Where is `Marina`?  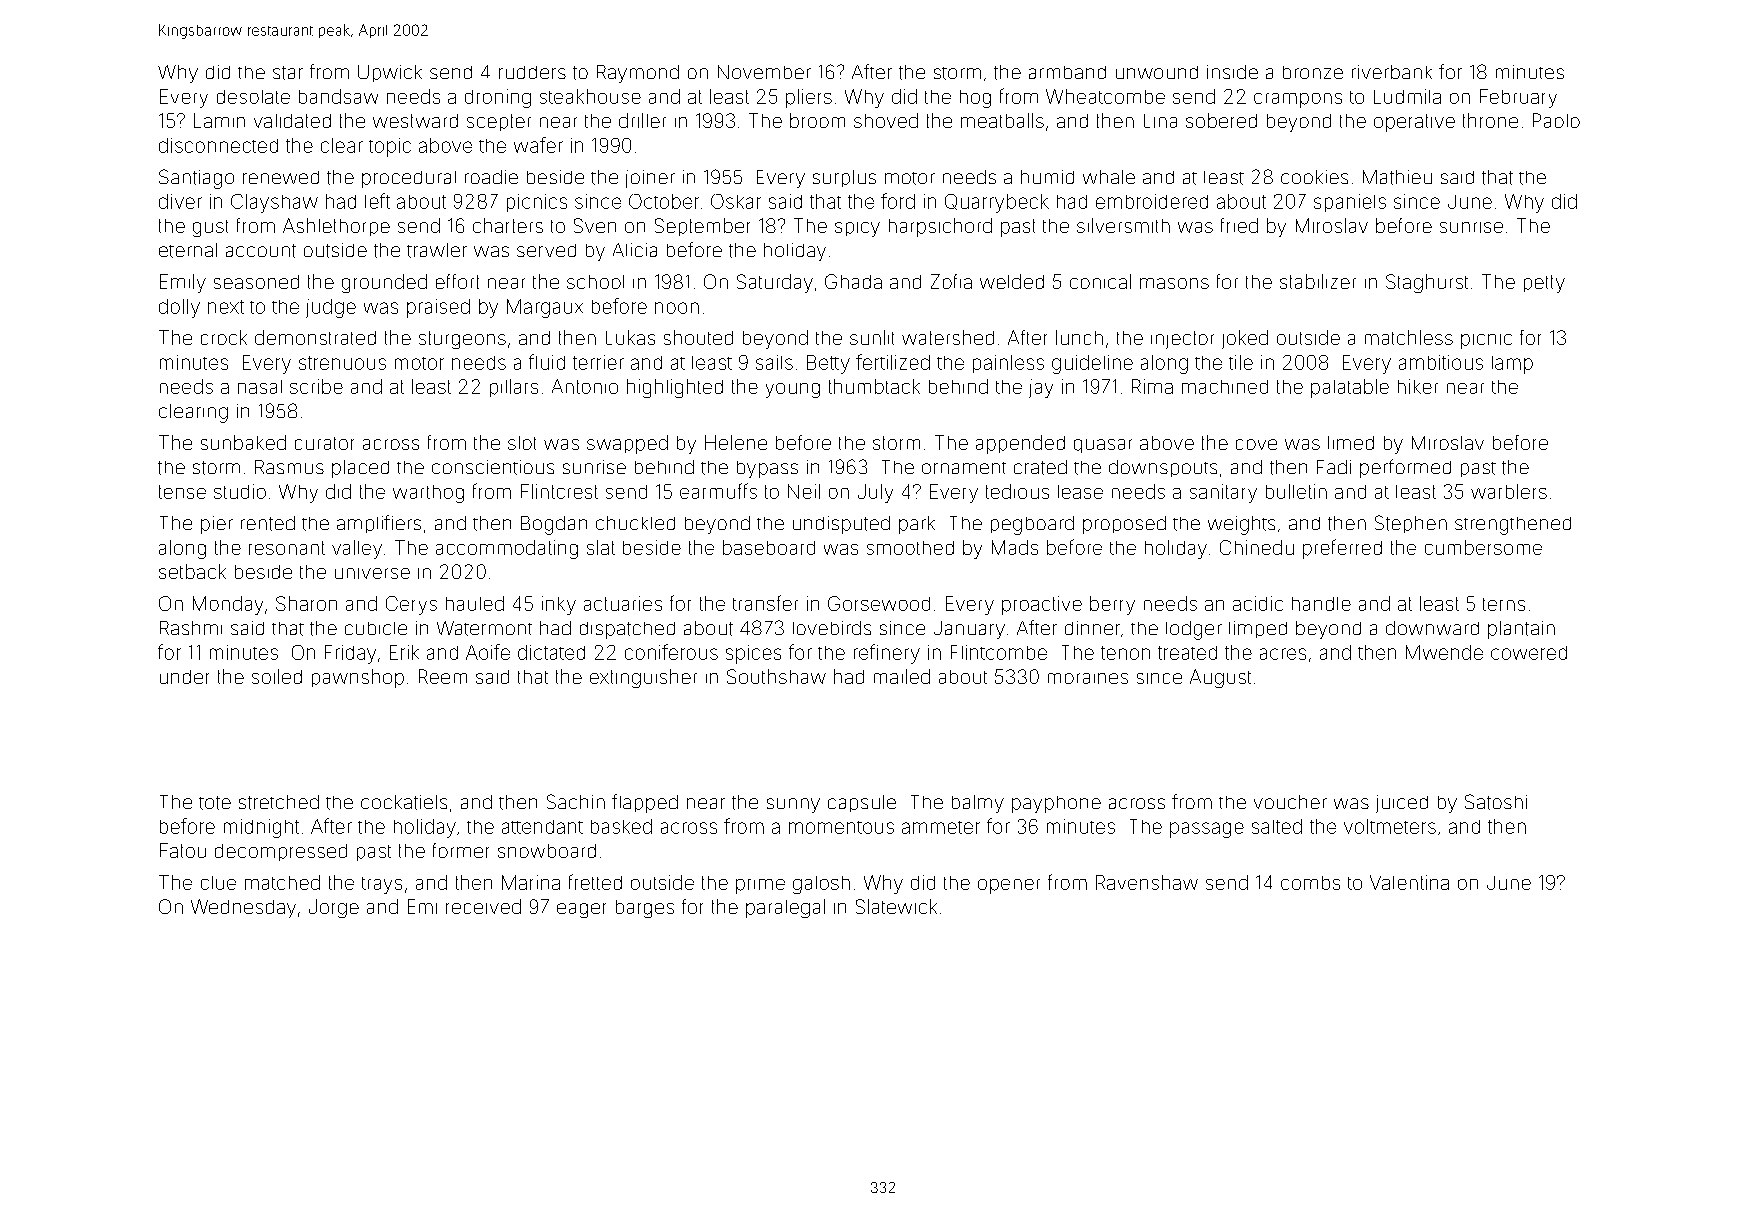 Marina is located at coordinates (531, 882).
